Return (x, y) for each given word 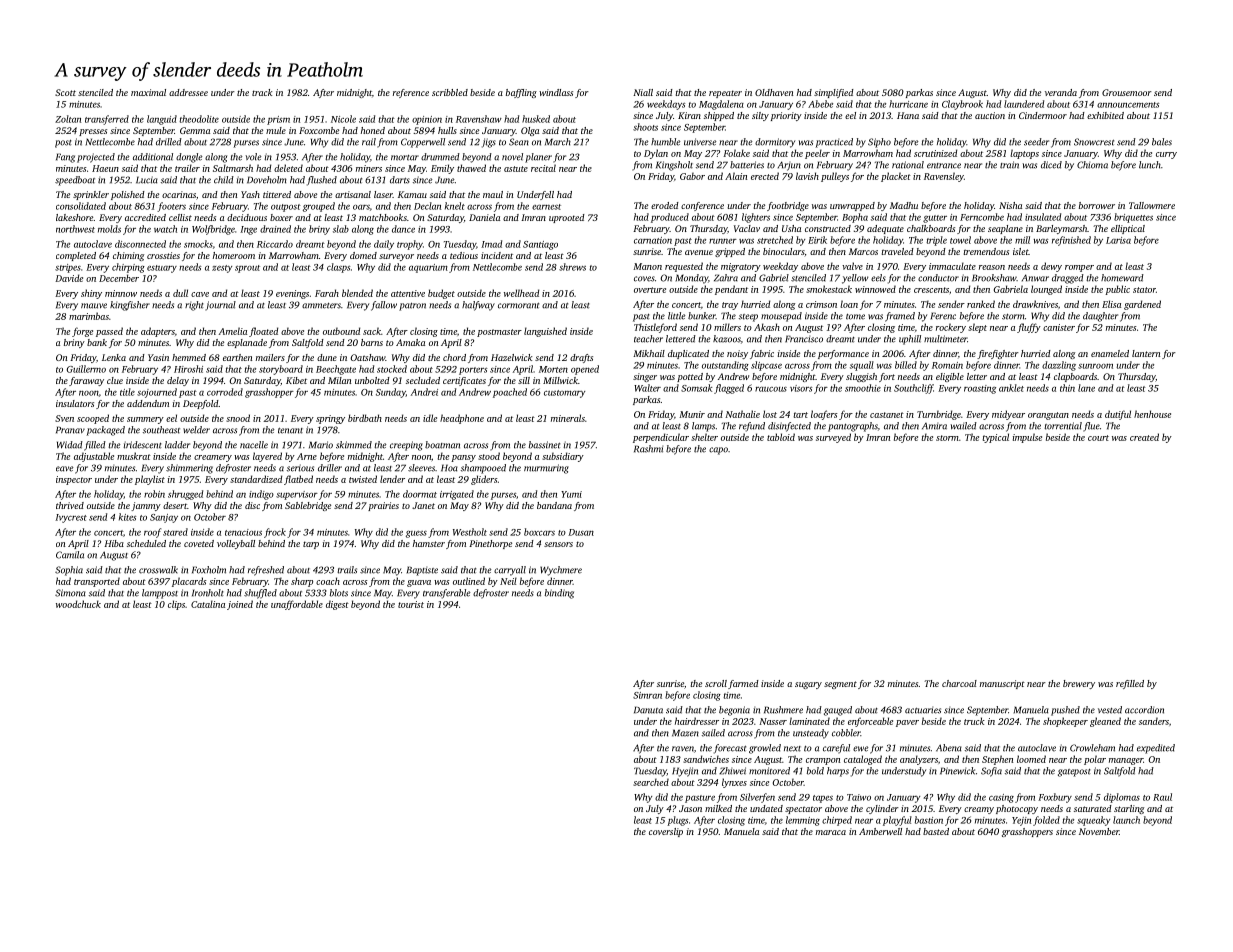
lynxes (734, 783)
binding (559, 594)
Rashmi (648, 449)
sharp (302, 582)
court (1098, 438)
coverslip (666, 832)
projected (96, 158)
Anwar (1035, 278)
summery (145, 420)
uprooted (567, 218)
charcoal (959, 683)
